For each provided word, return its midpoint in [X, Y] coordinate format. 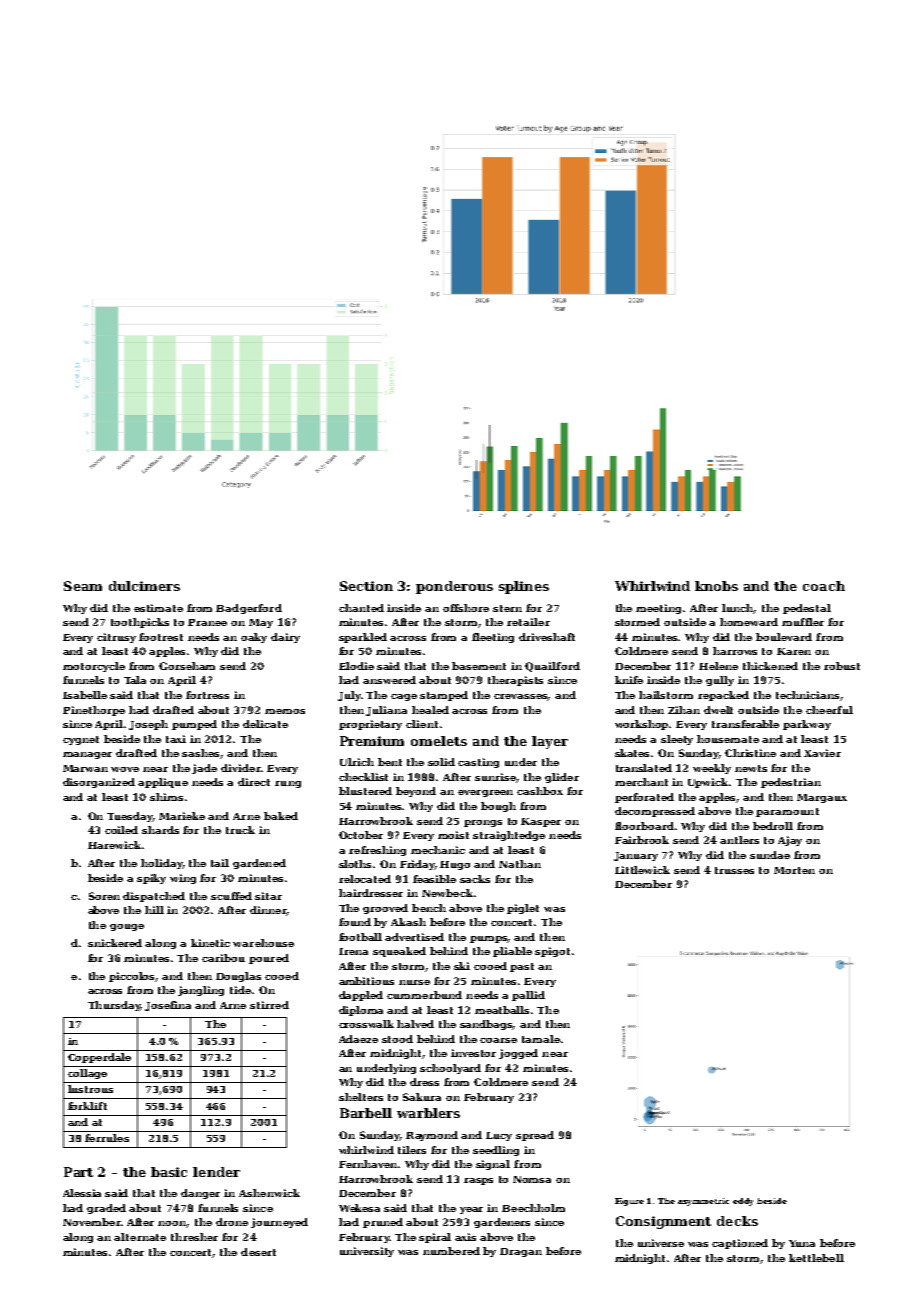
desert [258, 1252]
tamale [541, 1039]
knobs [716, 586]
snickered [115, 943]
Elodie [356, 666]
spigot [552, 952]
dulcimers [144, 586]
